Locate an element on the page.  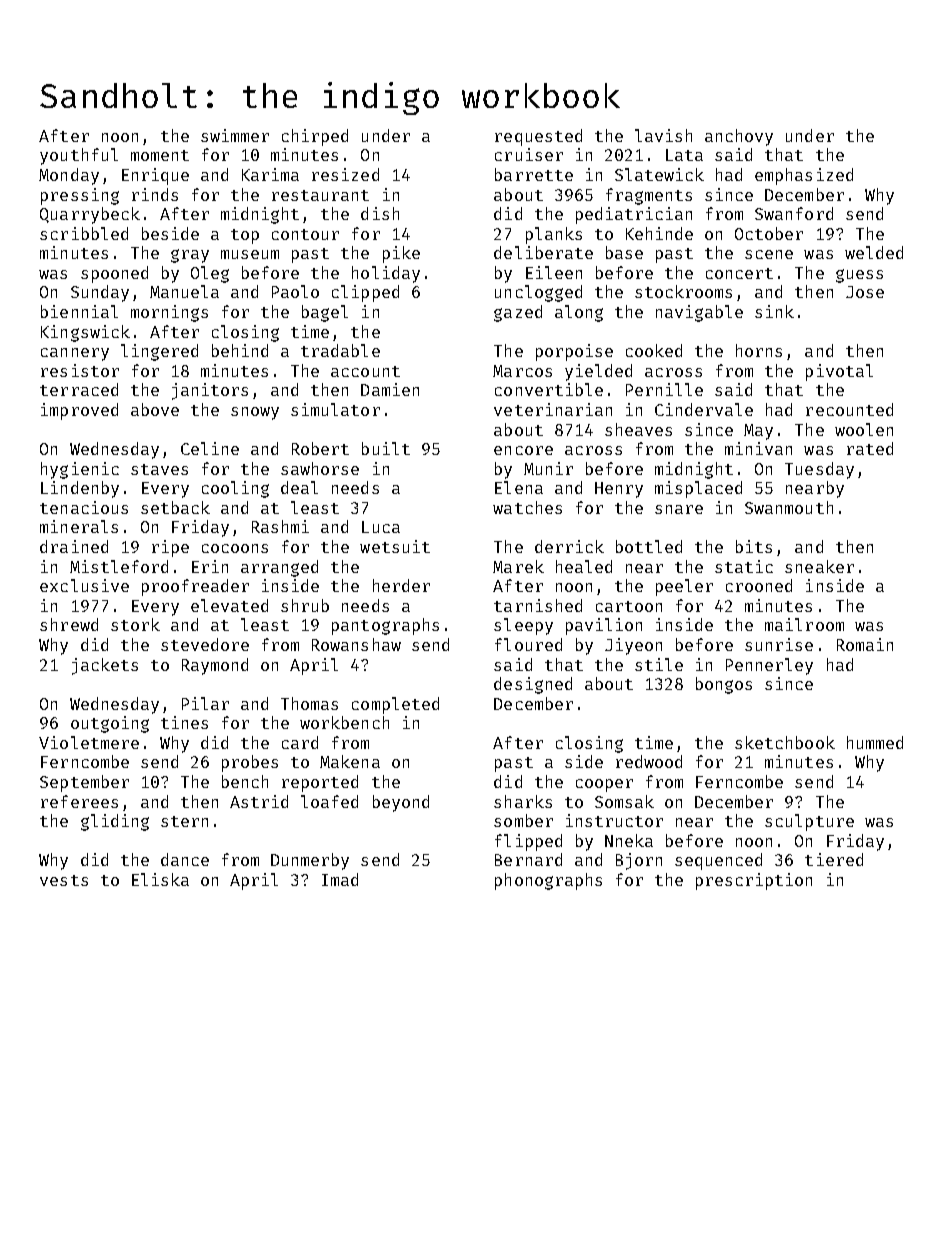
top is located at coordinates (245, 236).
